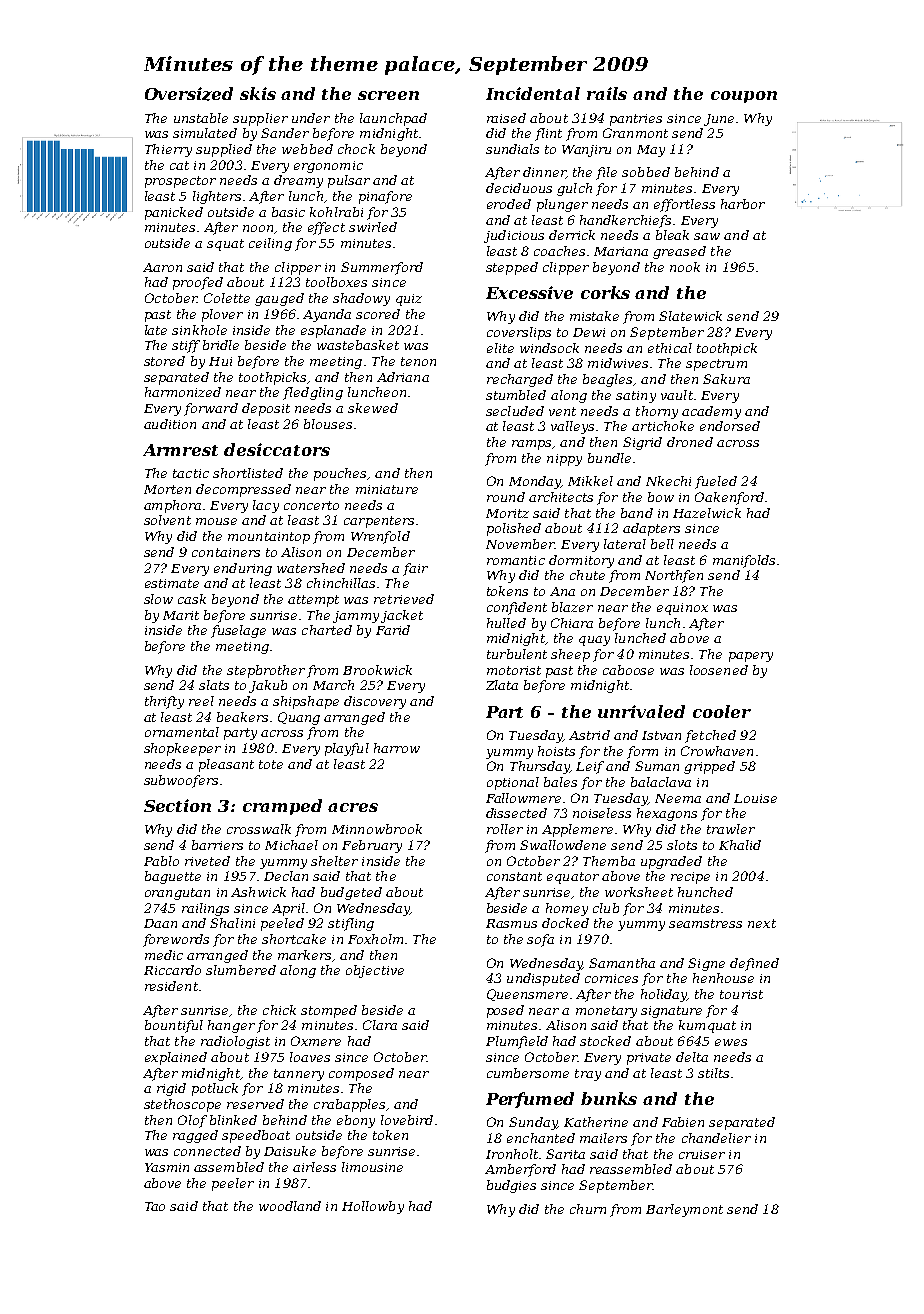 The width and height of the screenshot is (924, 1314). I want to click on coupon, so click(744, 97).
